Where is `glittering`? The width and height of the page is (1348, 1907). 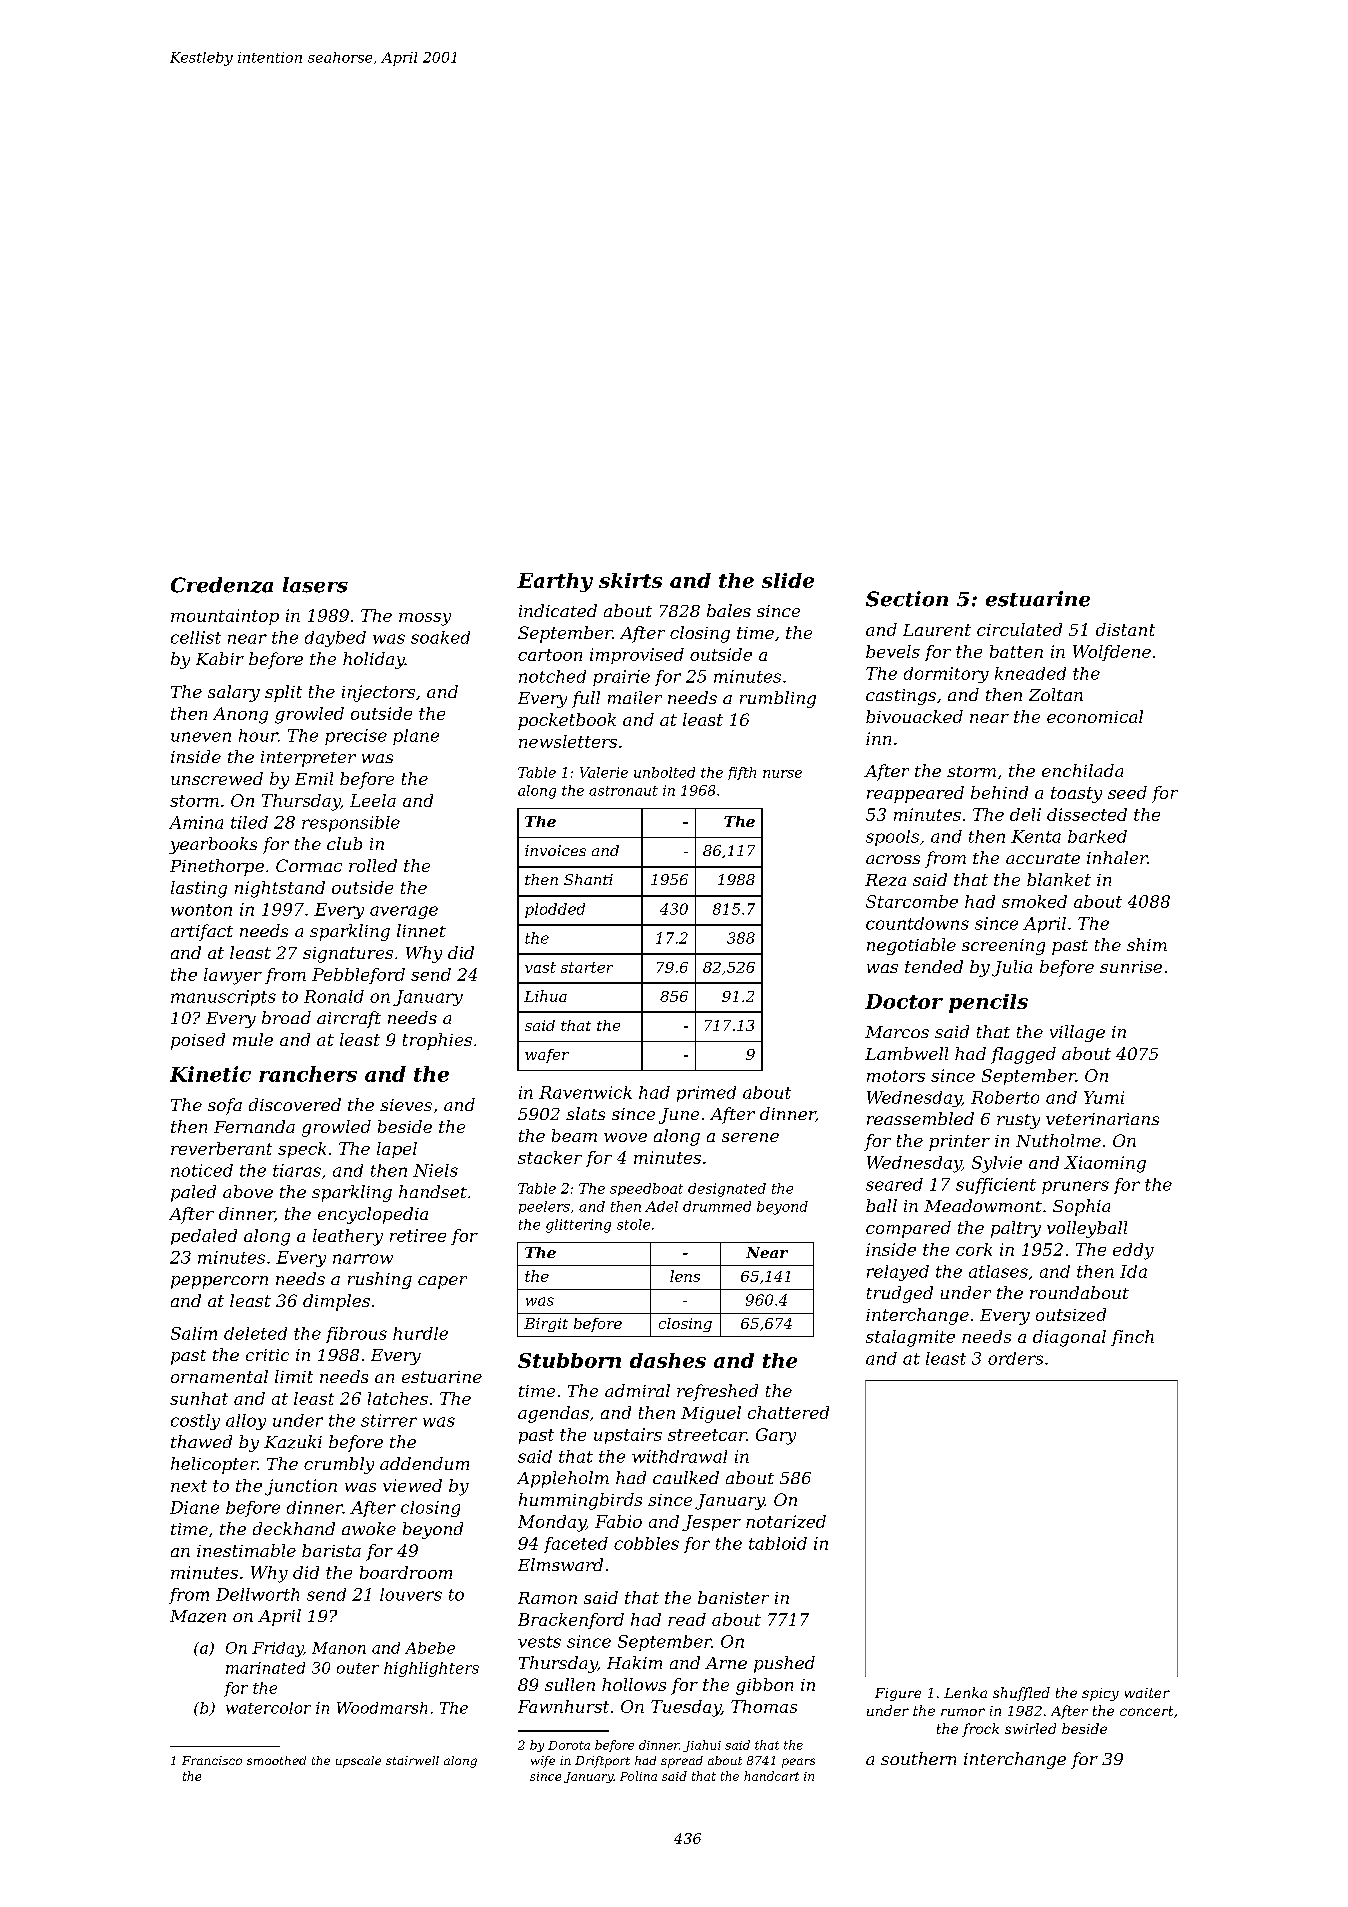
glittering is located at coordinates (578, 1226).
